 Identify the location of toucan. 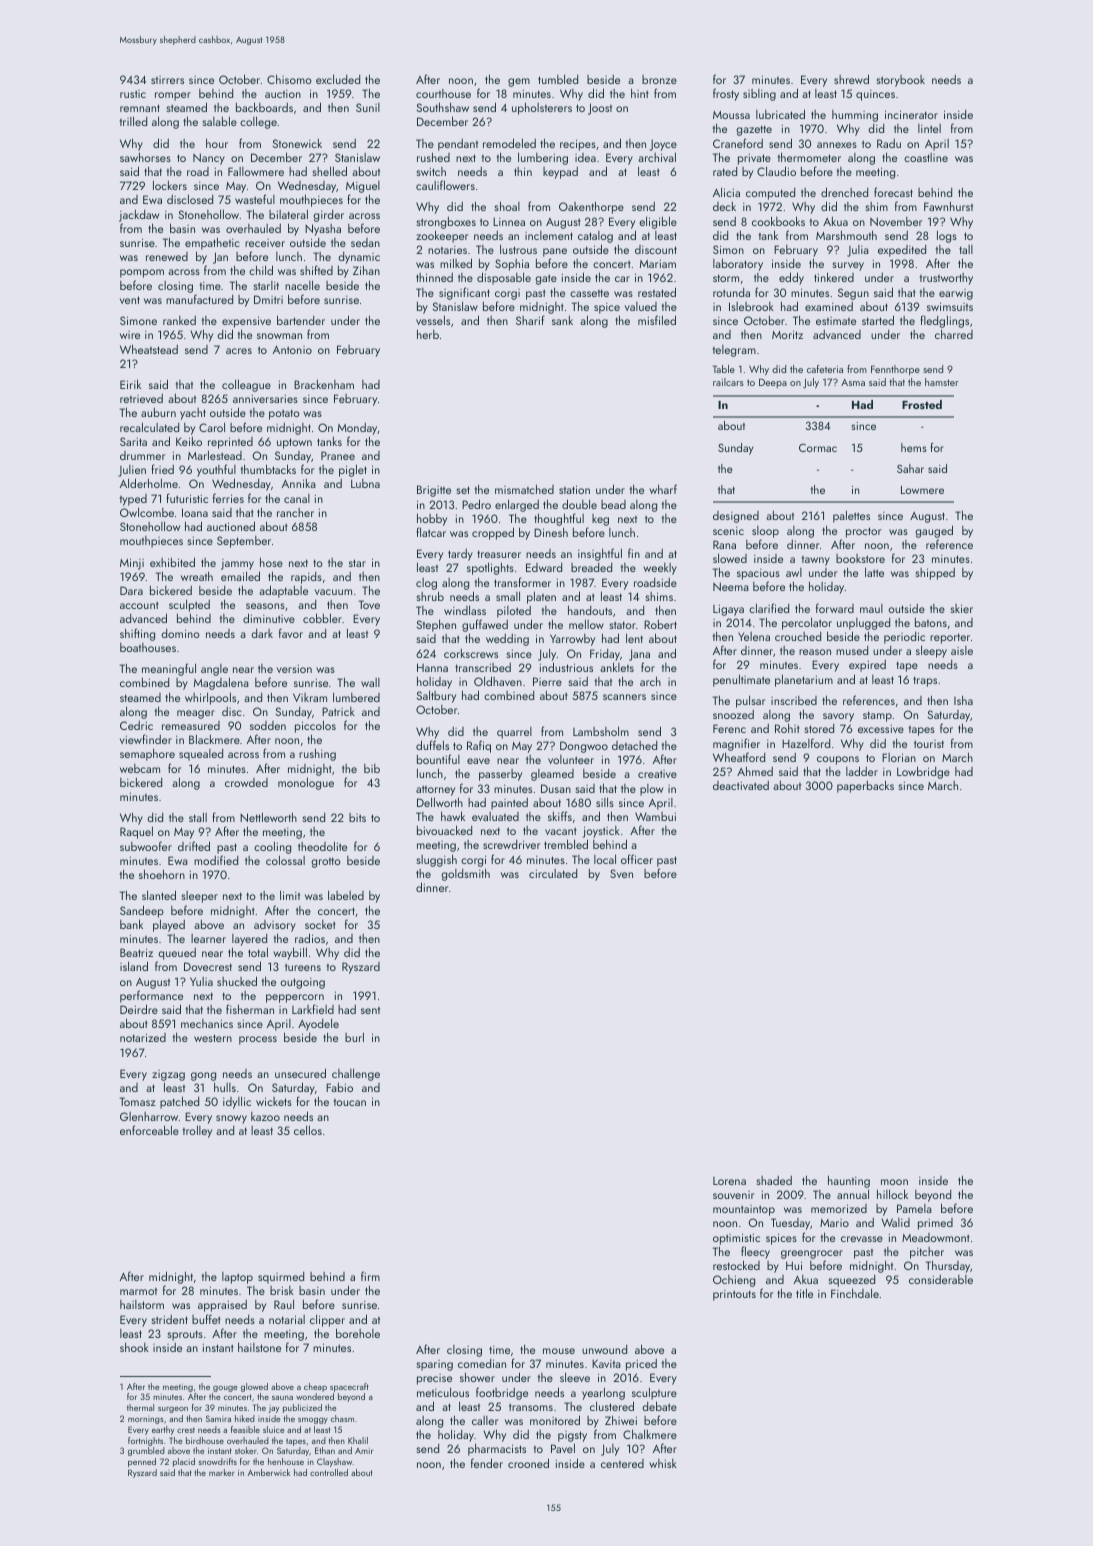
(350, 1102).
